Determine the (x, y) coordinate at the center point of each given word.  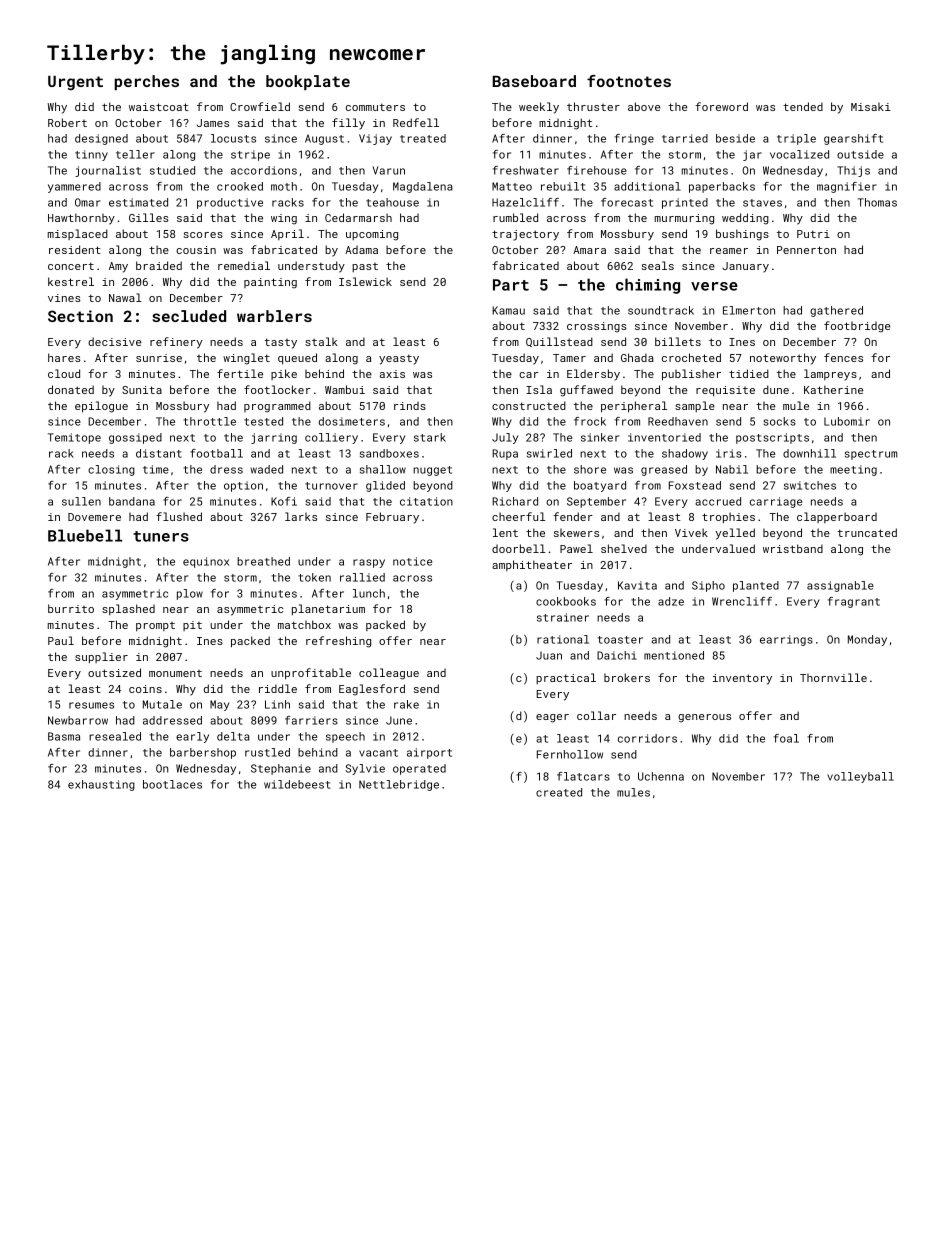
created (559, 792)
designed (101, 139)
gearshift (853, 139)
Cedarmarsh (358, 217)
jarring (274, 438)
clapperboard (837, 517)
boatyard (600, 486)
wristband (793, 548)
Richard (515, 501)
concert (71, 266)
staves (762, 203)
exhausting (101, 785)
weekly (539, 108)
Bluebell (85, 535)
